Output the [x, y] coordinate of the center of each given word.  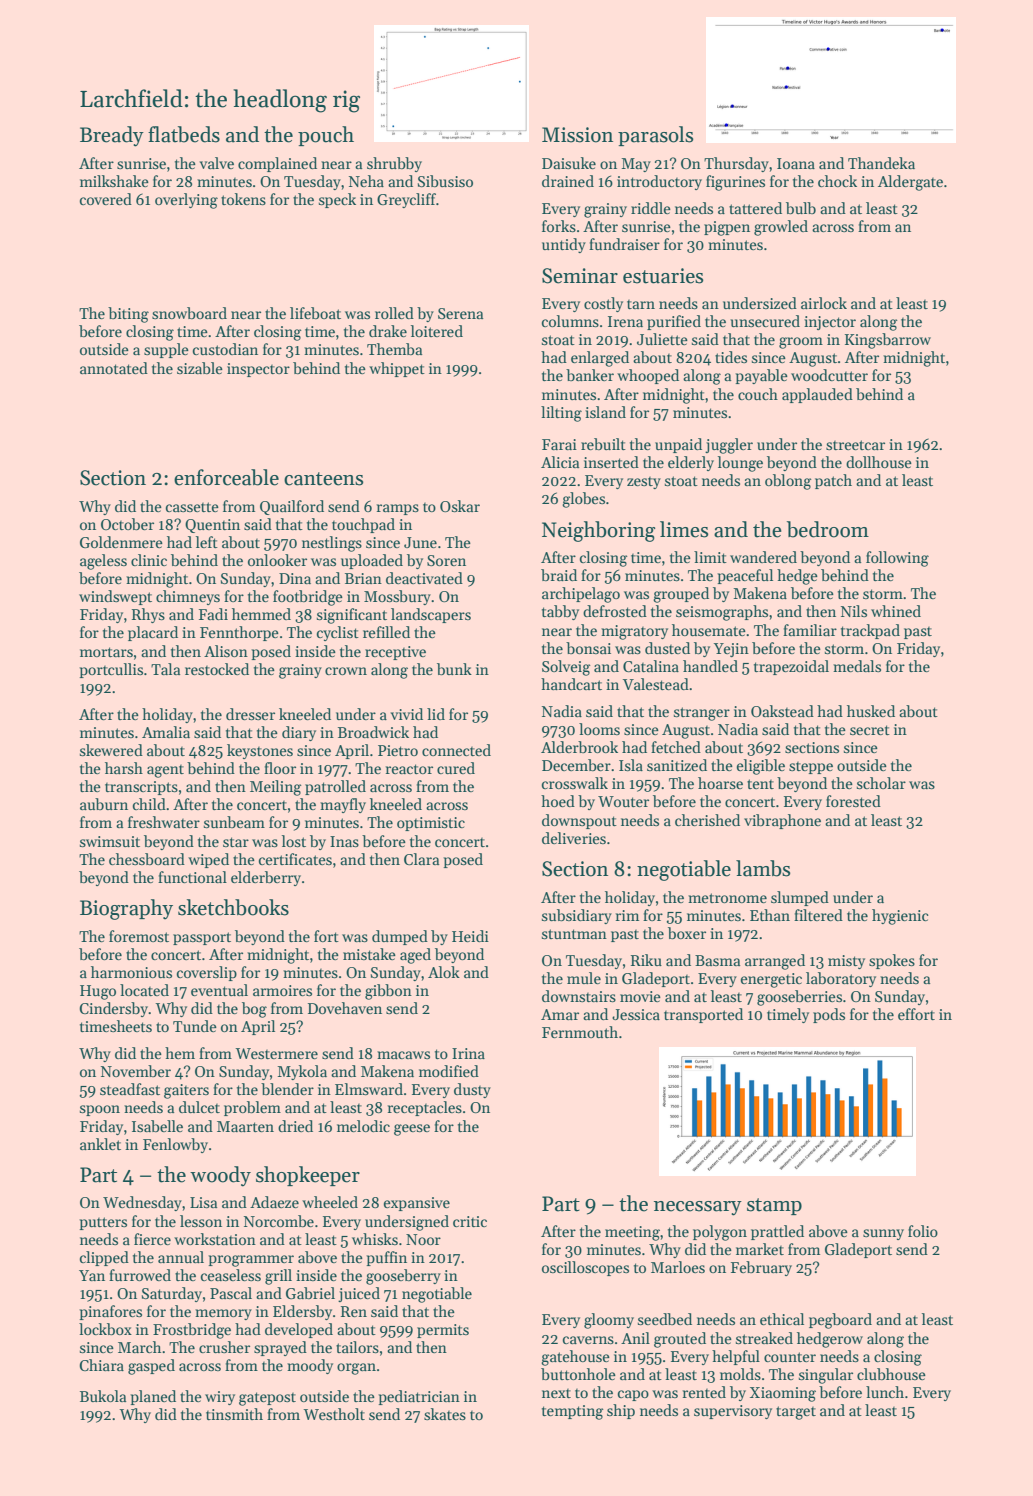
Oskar [460, 506]
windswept [115, 597]
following [897, 559]
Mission [577, 135]
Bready [112, 136]
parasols [656, 136]
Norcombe [279, 1221]
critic [470, 1221]
